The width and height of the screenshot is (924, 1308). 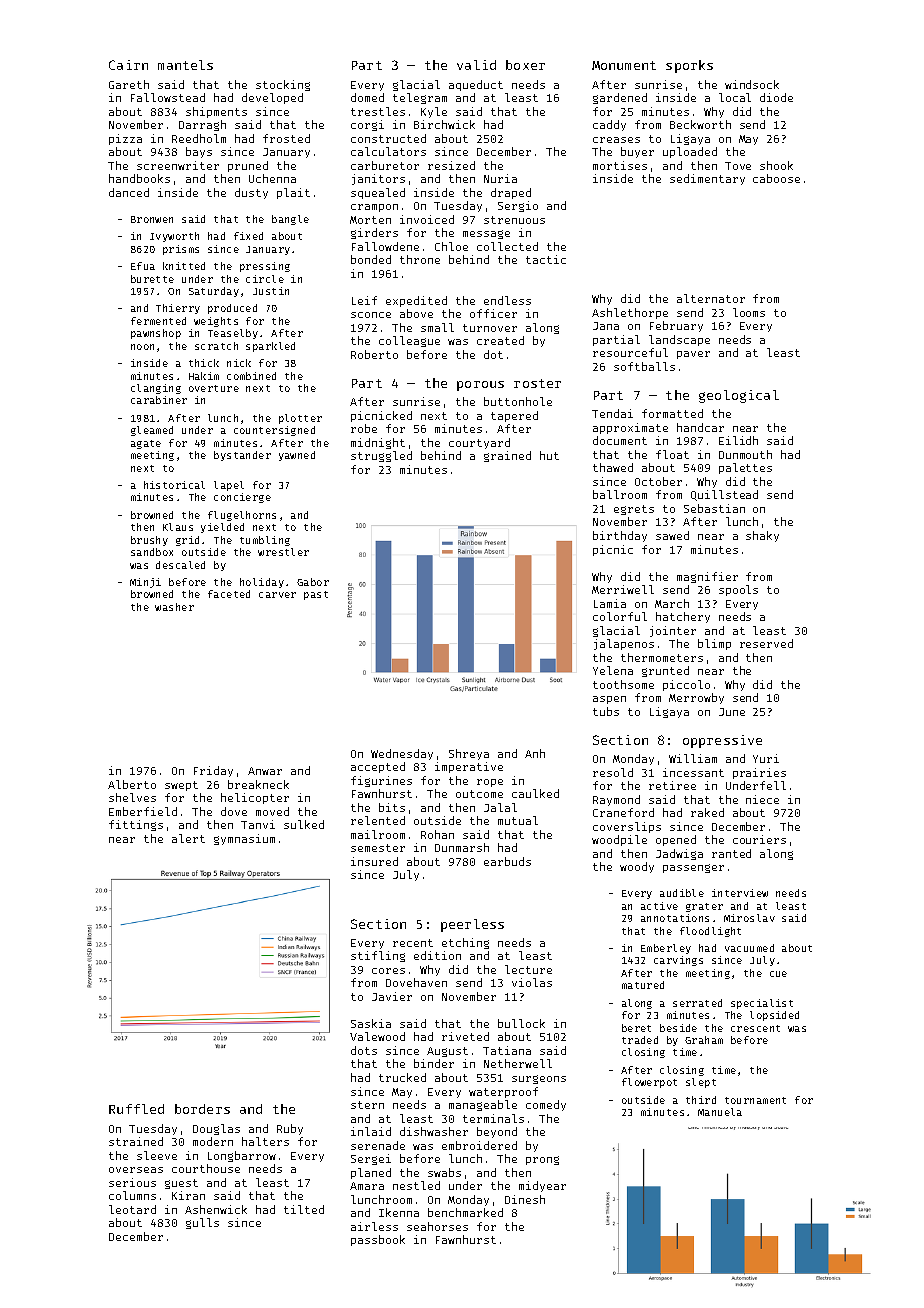 What do you see at coordinates (185, 65) in the screenshot?
I see `mantels` at bounding box center [185, 65].
